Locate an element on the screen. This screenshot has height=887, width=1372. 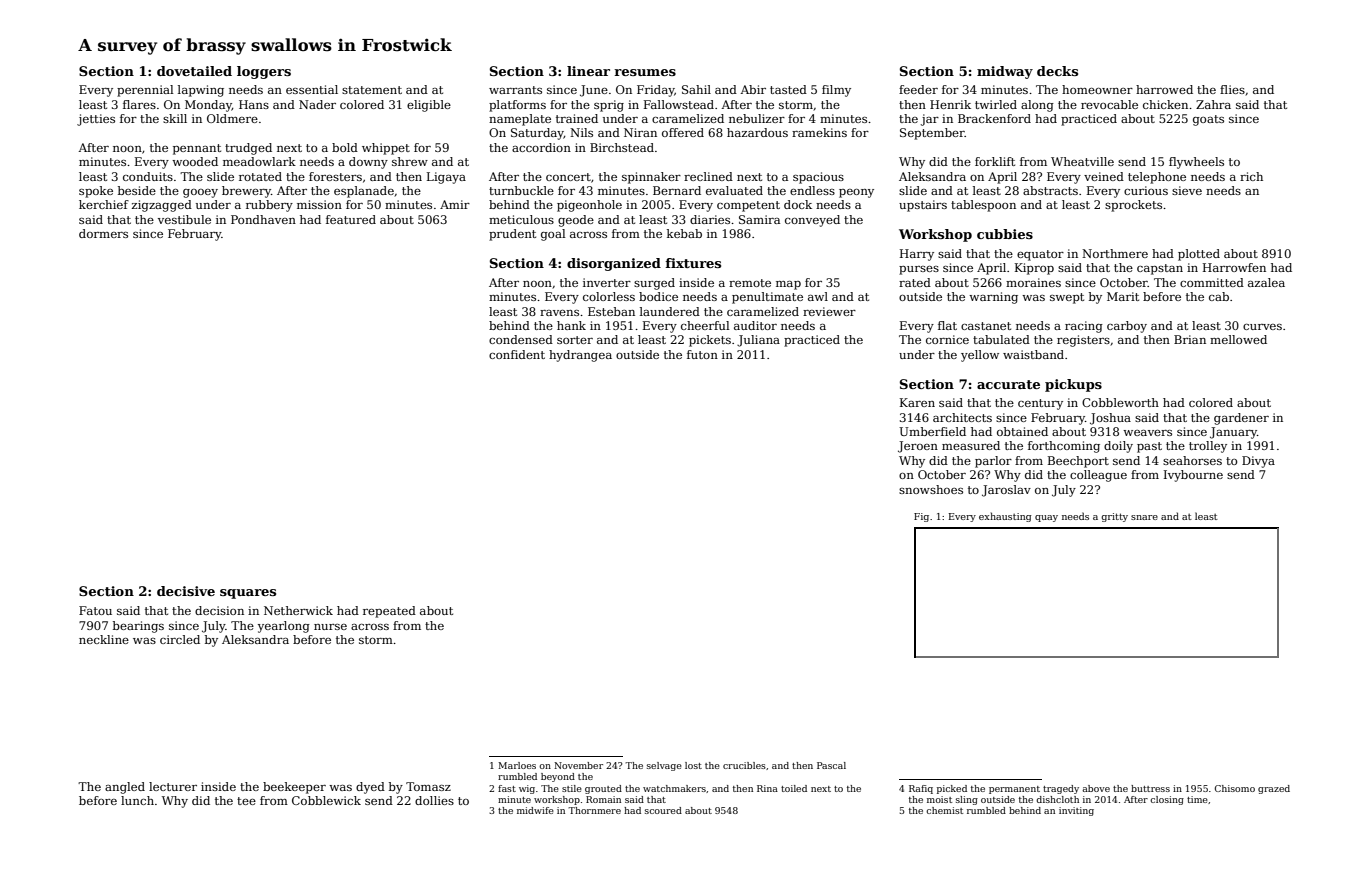
kebab is located at coordinates (684, 233).
